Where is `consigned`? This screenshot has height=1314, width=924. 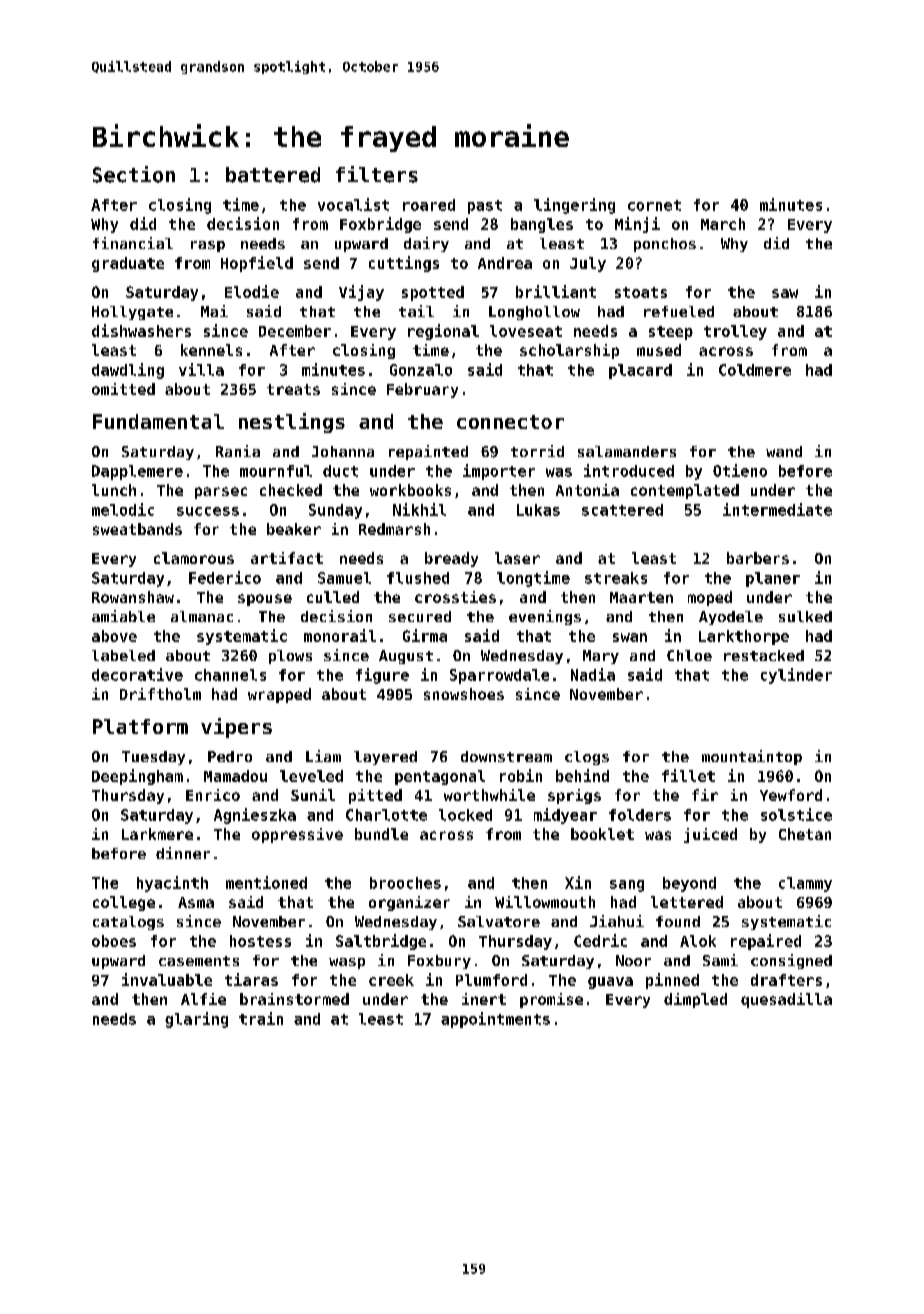 consigned is located at coordinates (791, 961).
